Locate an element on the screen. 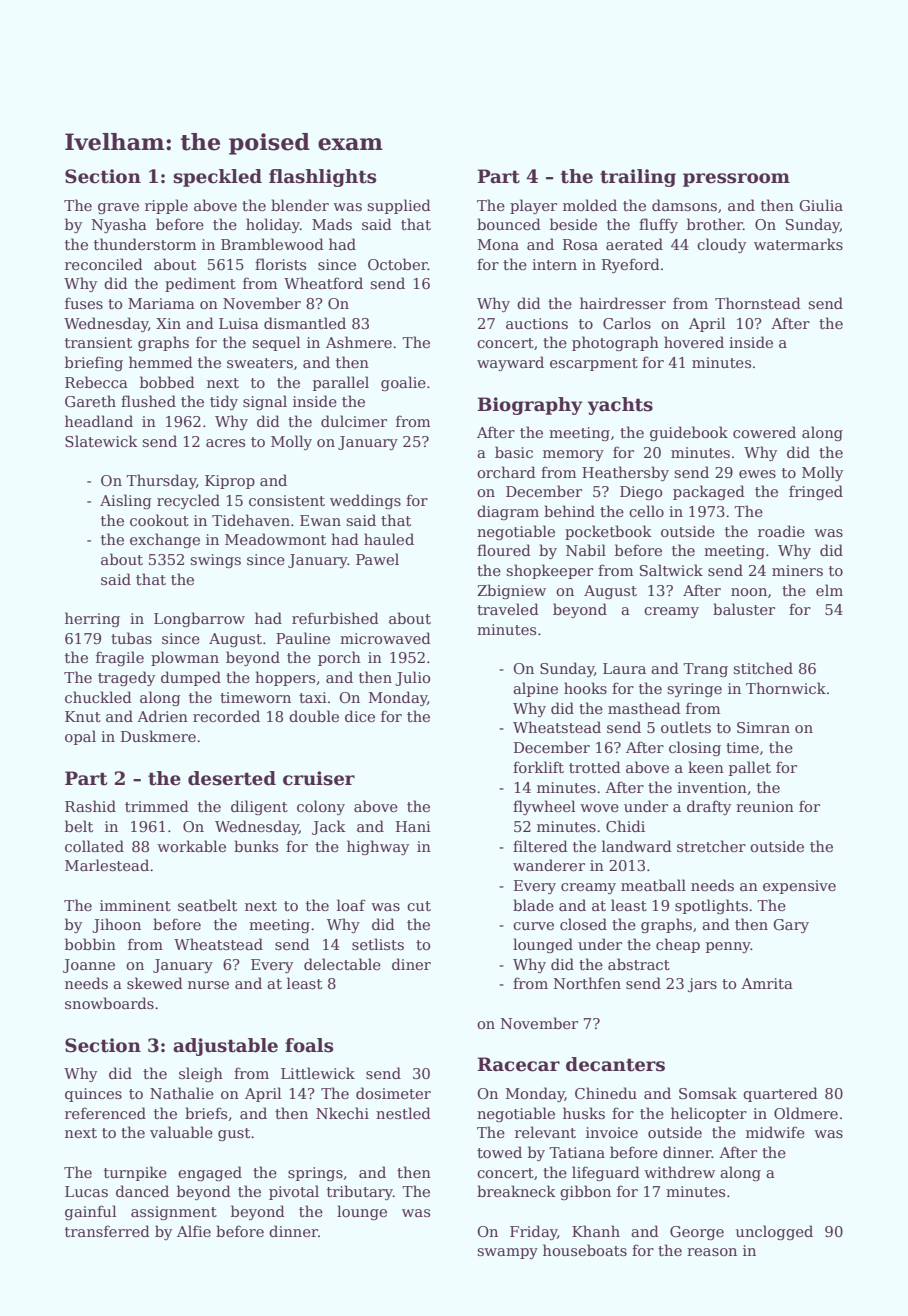 The image size is (908, 1316). Giulia is located at coordinates (821, 205).
